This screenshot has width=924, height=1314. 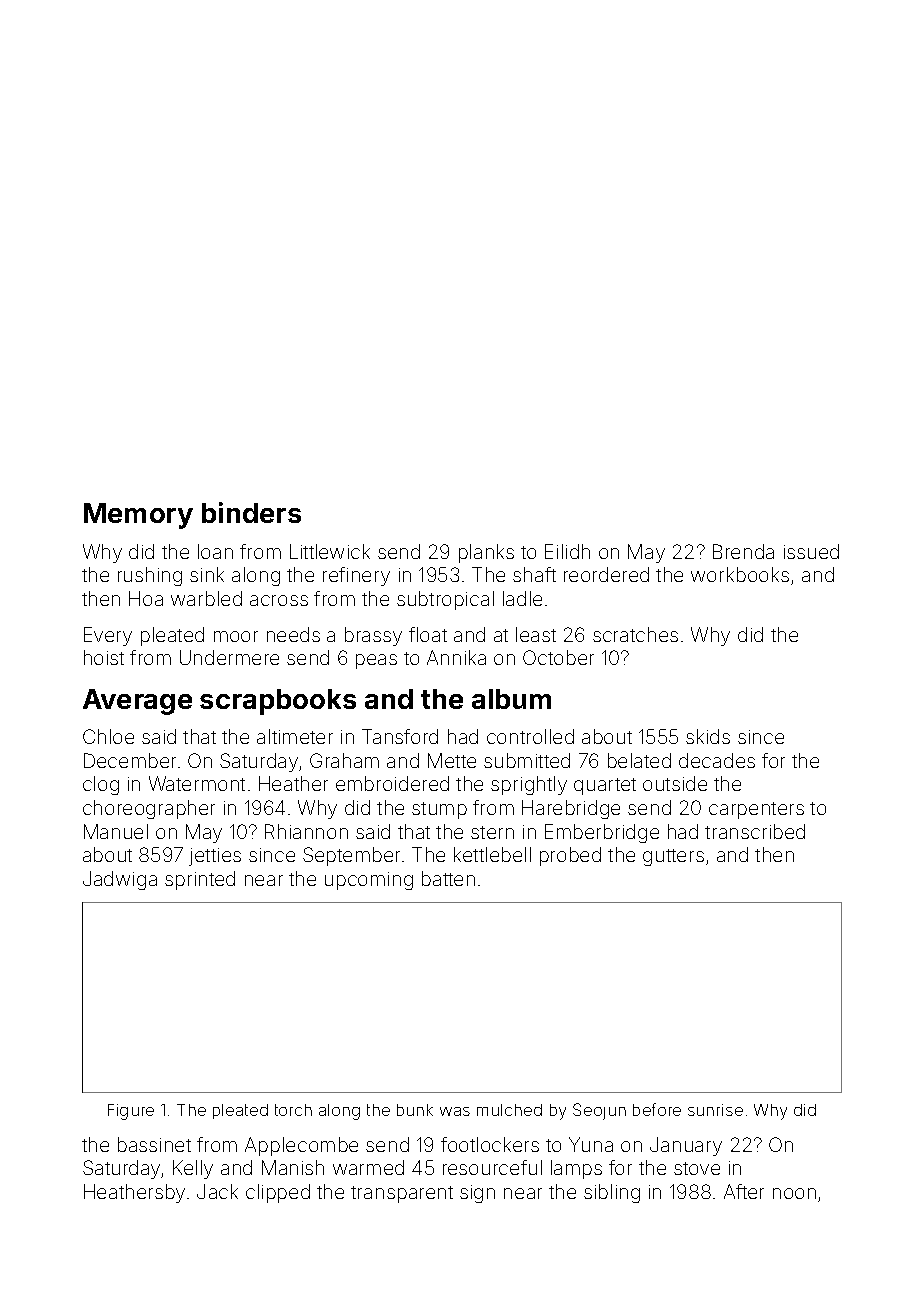 I want to click on gutters, so click(x=673, y=857).
